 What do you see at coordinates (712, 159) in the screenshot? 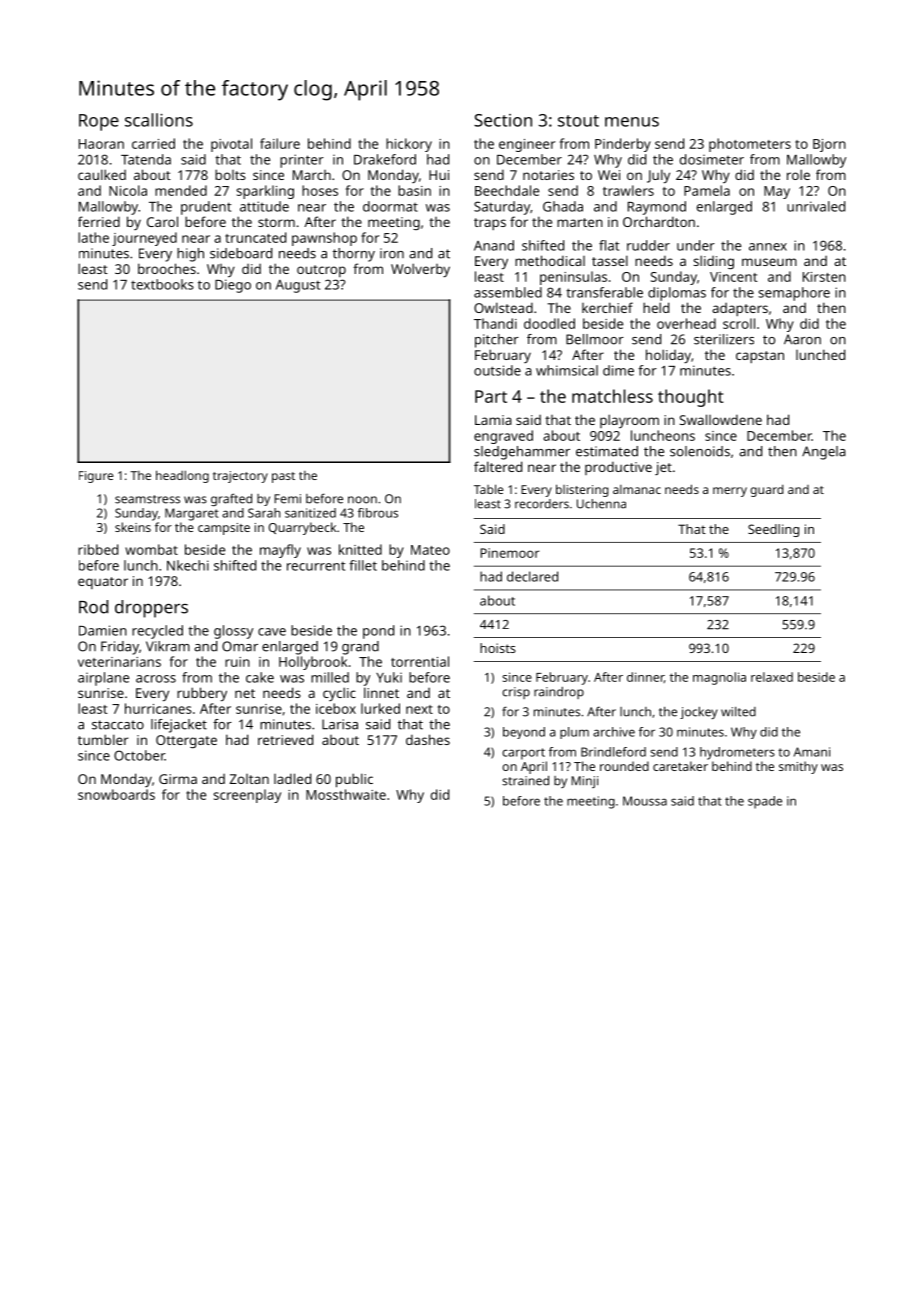
I see `dosimeter` at bounding box center [712, 159].
